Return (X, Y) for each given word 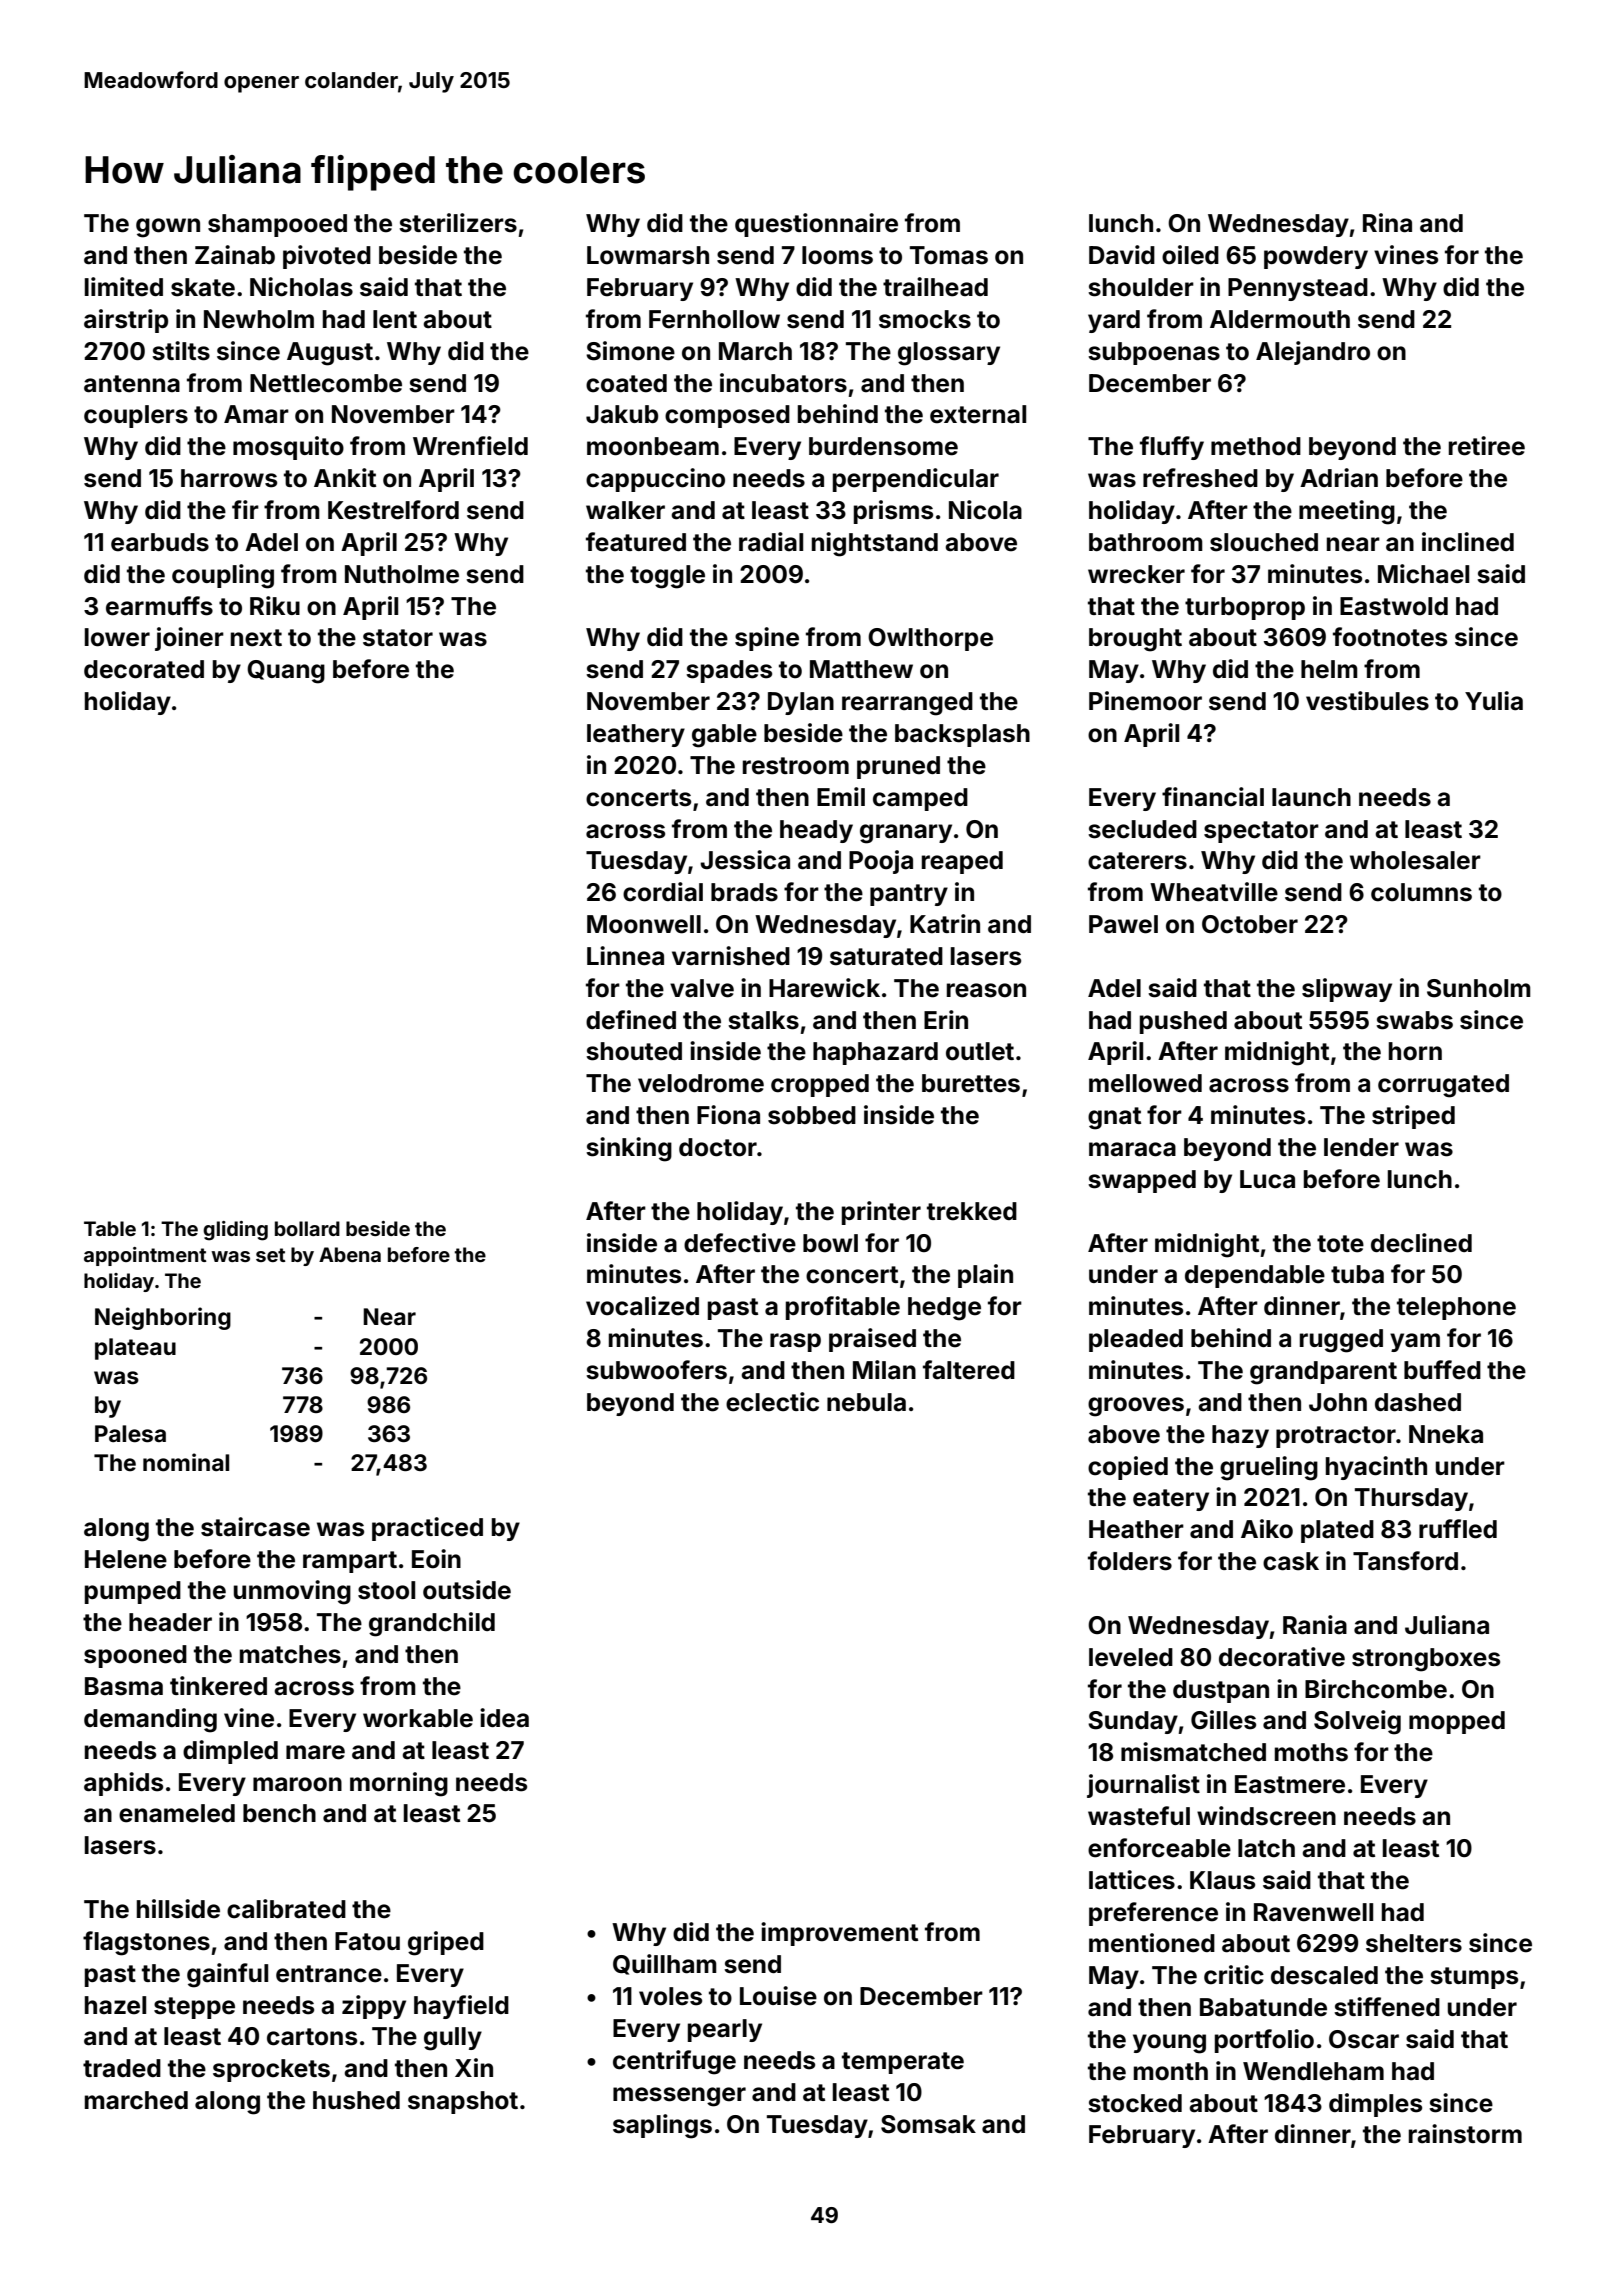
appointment (145, 1256)
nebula (866, 1402)
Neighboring (163, 1318)
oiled (1190, 255)
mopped (1457, 1722)
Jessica (745, 860)
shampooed (277, 225)
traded (122, 2068)
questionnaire (816, 225)
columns (1421, 892)
